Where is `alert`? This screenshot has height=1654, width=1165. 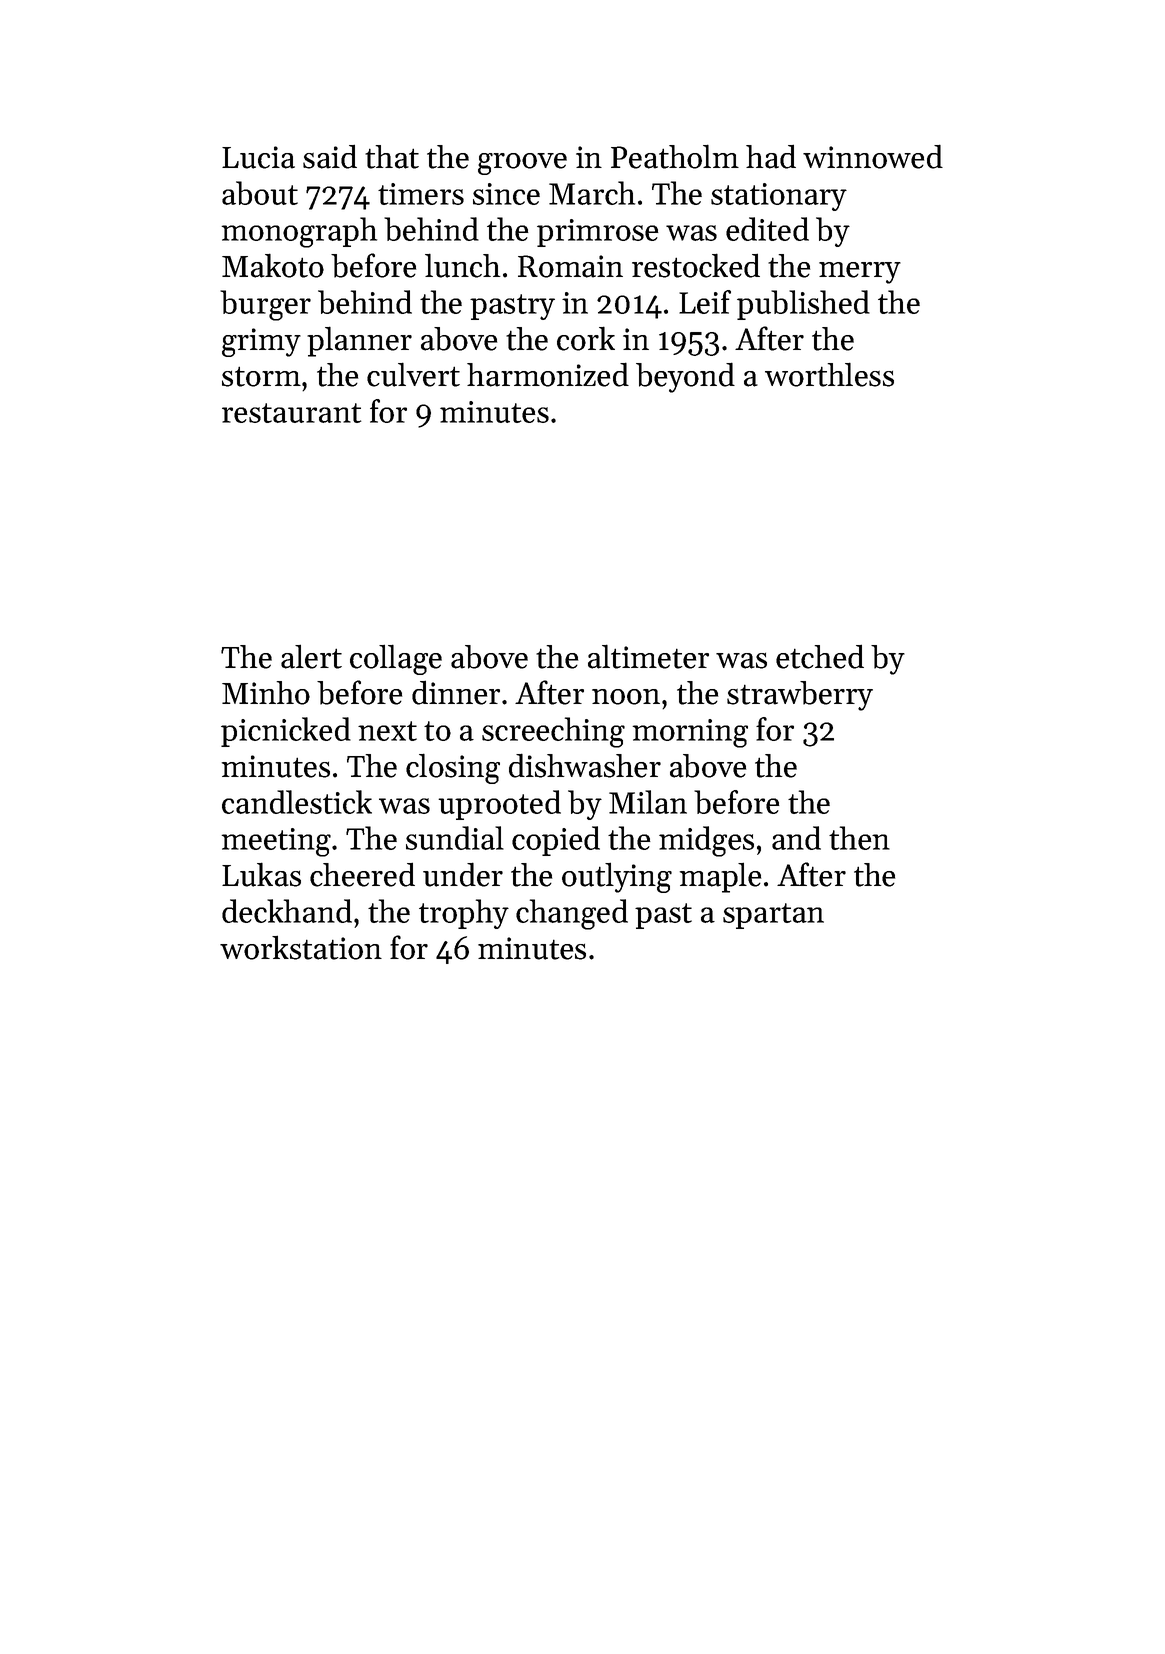
alert is located at coordinates (311, 656).
